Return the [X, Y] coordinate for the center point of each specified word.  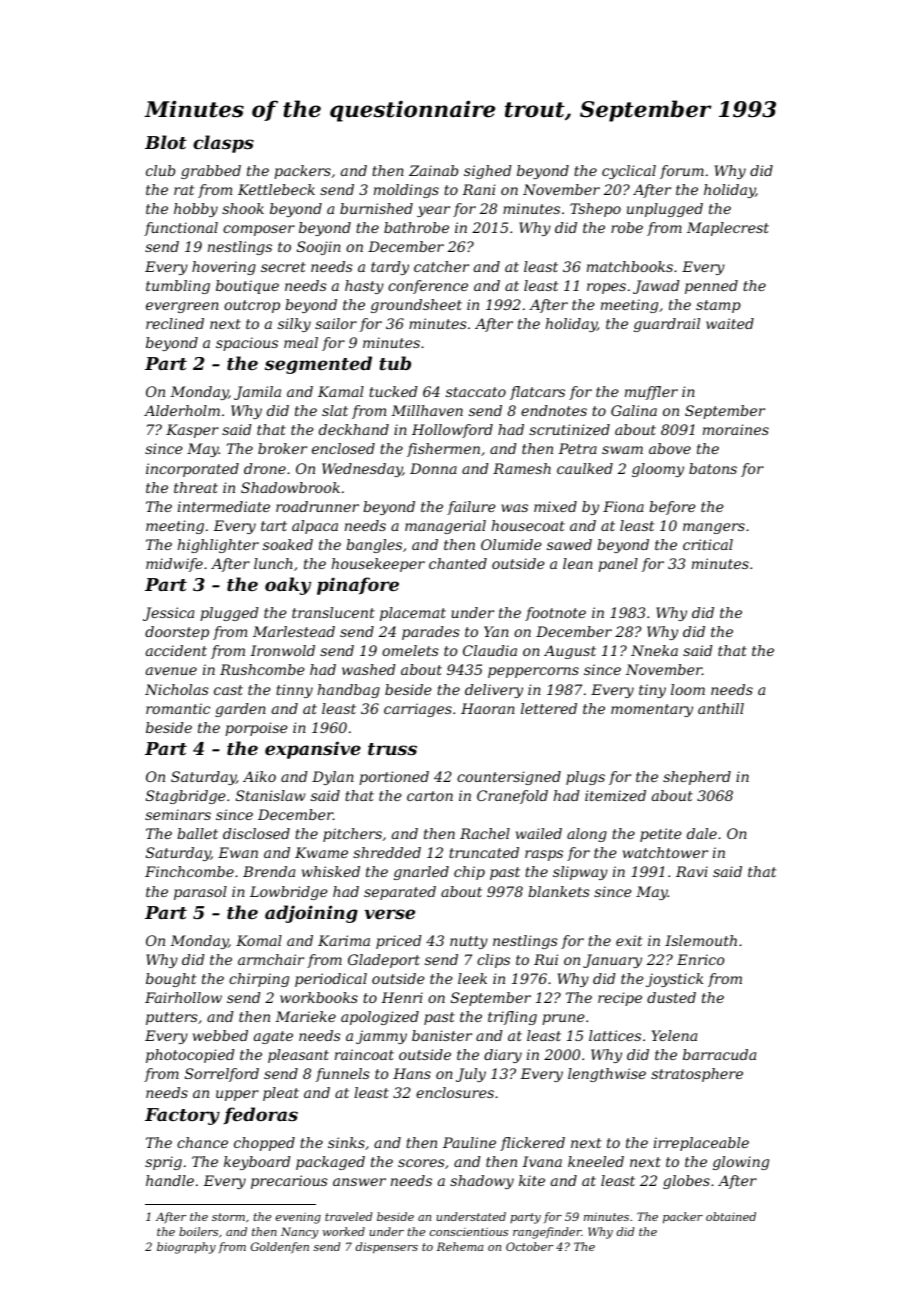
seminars [178, 814]
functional [181, 229]
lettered [549, 708]
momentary [652, 710]
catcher [441, 266]
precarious [289, 1182]
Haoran [488, 708]
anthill [721, 708]
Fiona [623, 506]
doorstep [177, 633]
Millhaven [427, 410]
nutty [469, 942]
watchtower [665, 852]
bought [171, 980]
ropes [606, 288]
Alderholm [182, 410]
